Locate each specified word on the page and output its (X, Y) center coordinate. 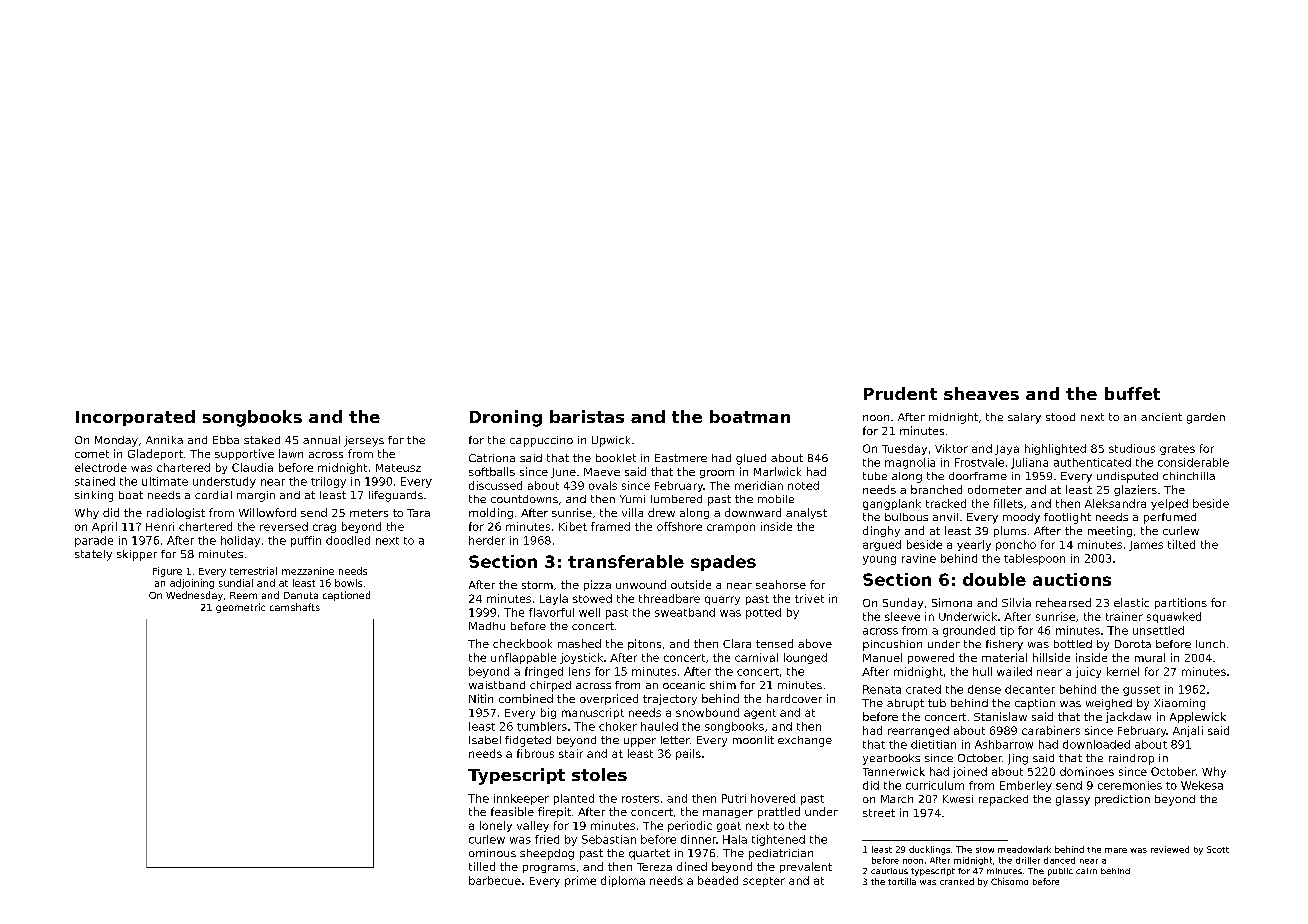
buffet (1132, 393)
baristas (587, 416)
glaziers (1135, 490)
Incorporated (135, 418)
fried (547, 839)
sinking (94, 496)
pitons (644, 644)
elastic (1131, 602)
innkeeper (521, 799)
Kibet (573, 526)
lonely (496, 826)
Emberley (1026, 786)
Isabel (485, 740)
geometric (240, 608)
